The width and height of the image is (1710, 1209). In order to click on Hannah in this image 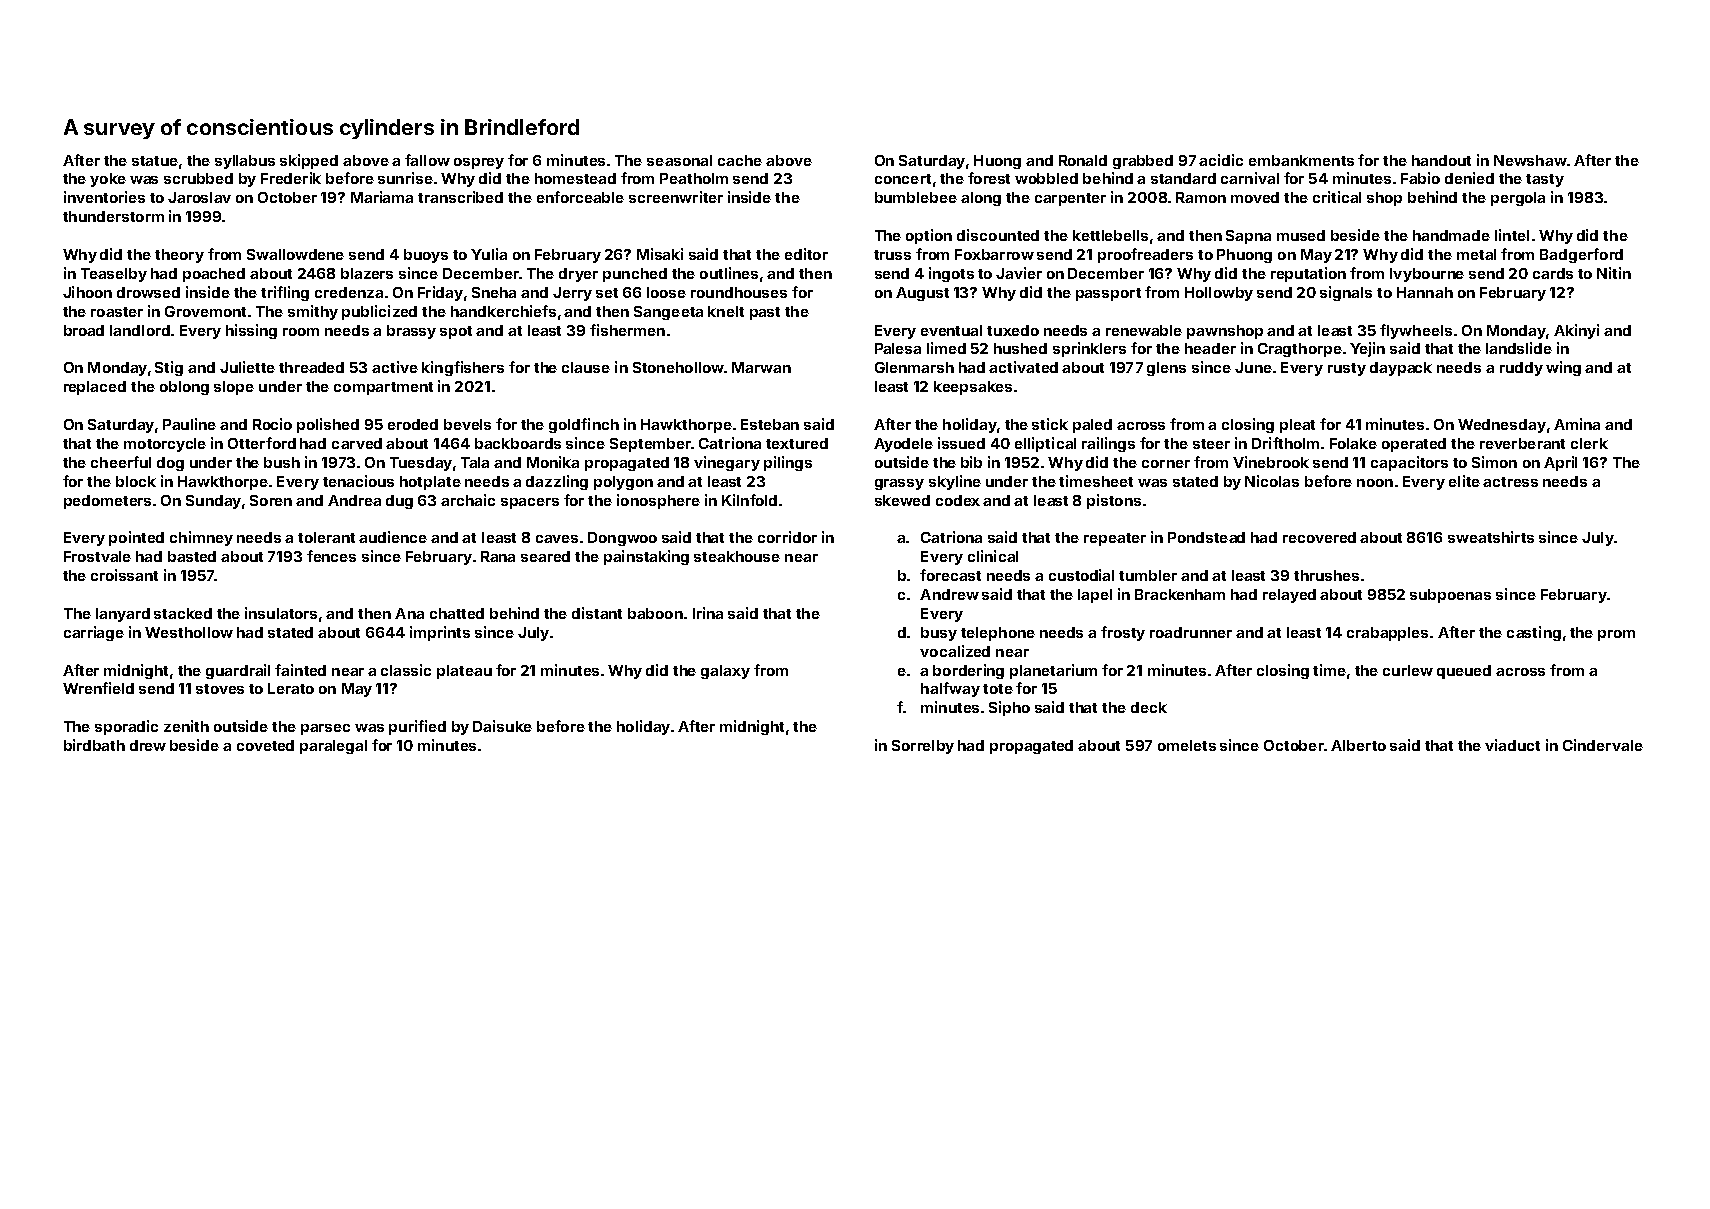, I will do `click(1425, 292)`.
